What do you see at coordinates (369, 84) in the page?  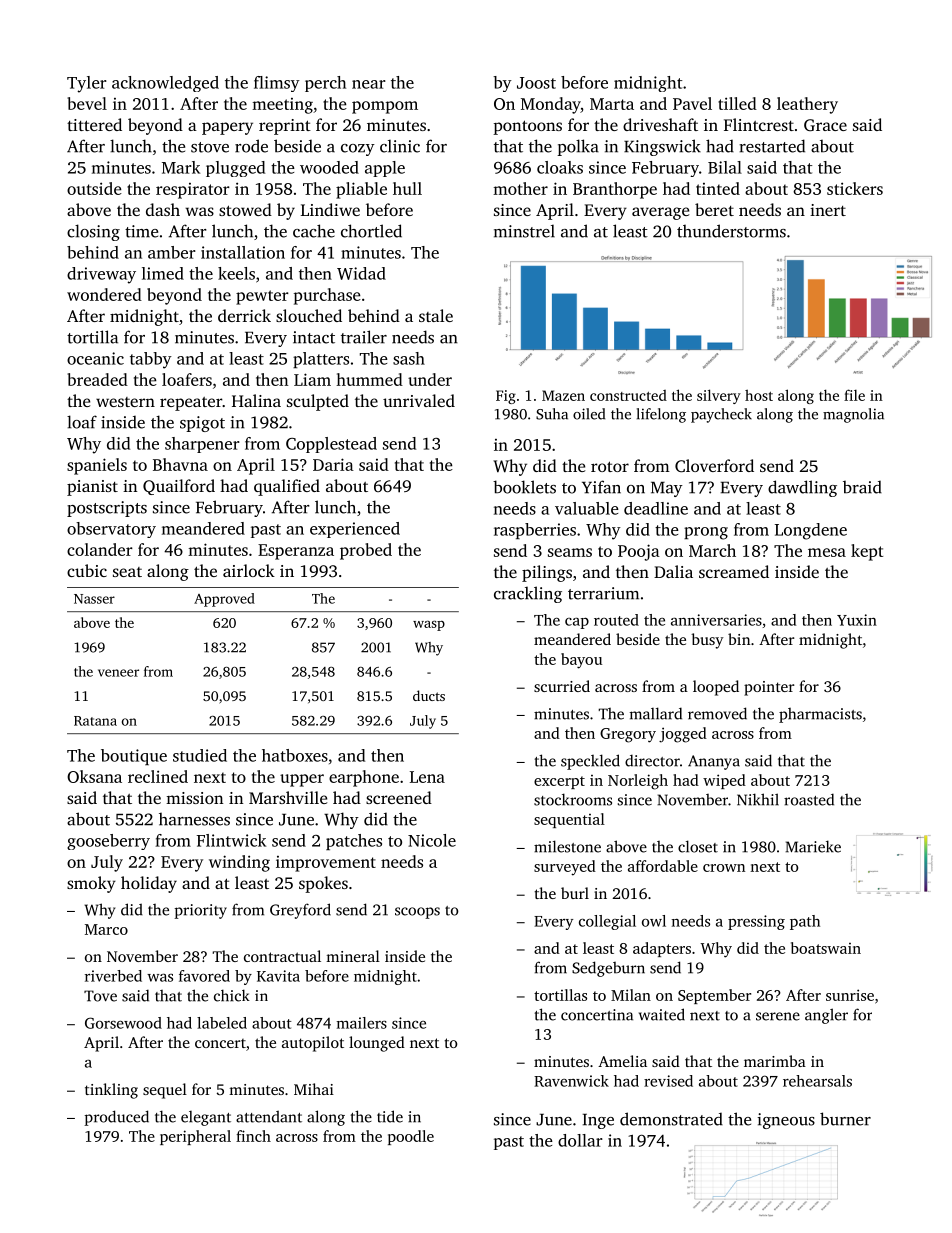 I see `near` at bounding box center [369, 84].
